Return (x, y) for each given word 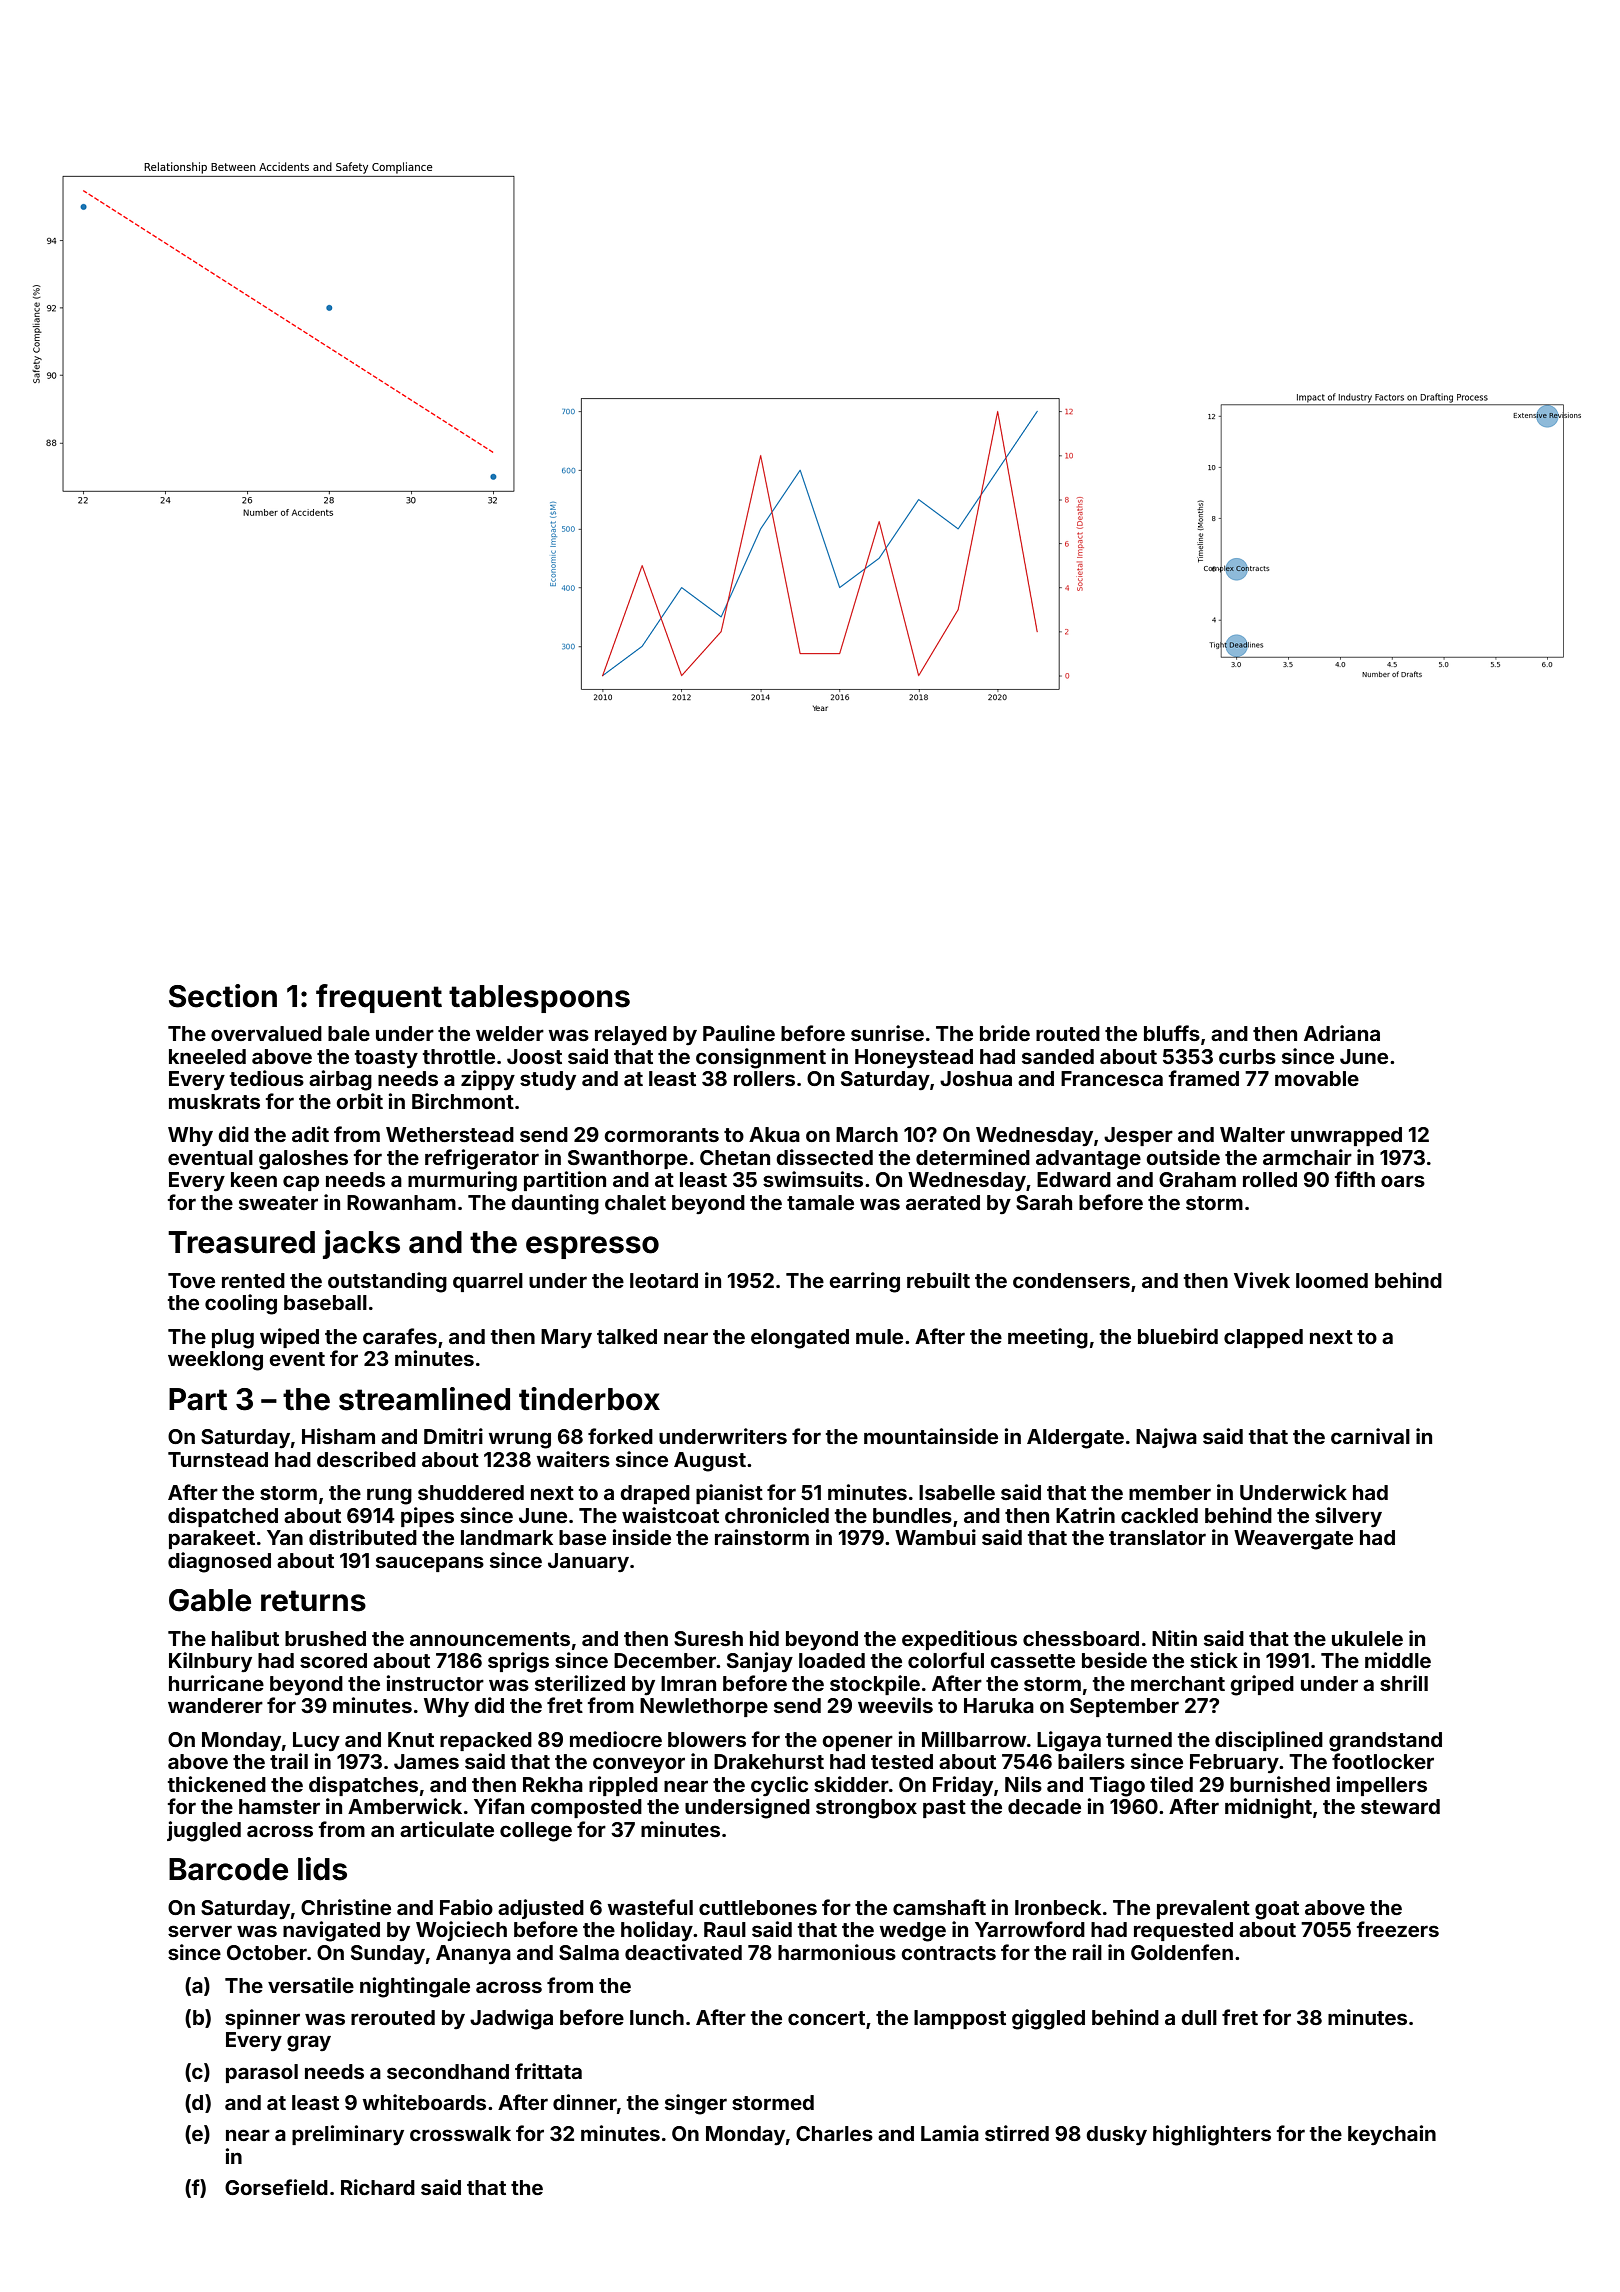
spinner (262, 2019)
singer (696, 2104)
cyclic (779, 1786)
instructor (435, 1683)
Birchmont (463, 1101)
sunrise (887, 1033)
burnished (1280, 1784)
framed (1204, 1078)
